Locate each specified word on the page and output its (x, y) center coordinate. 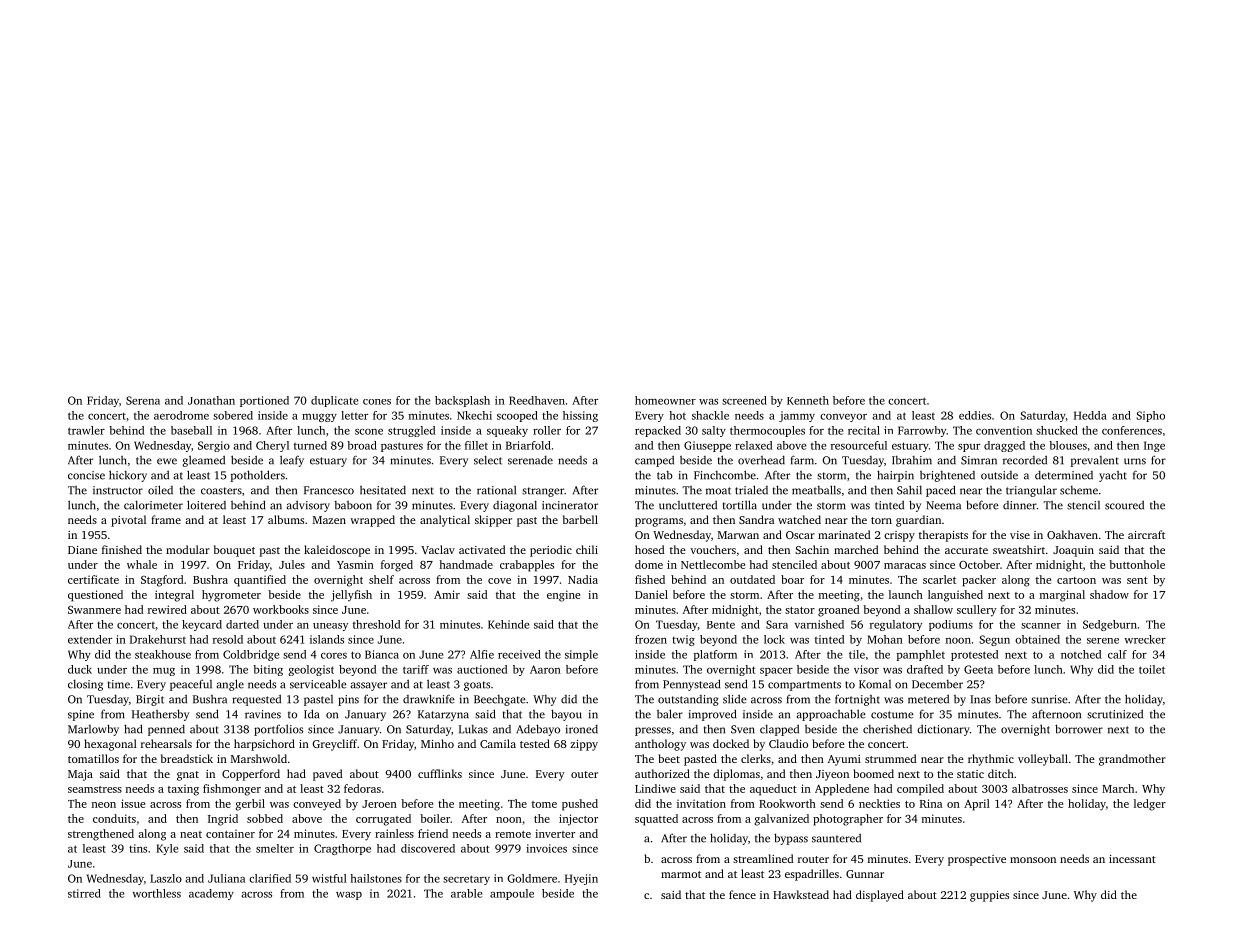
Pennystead (691, 685)
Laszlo (166, 878)
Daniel (651, 594)
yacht (1113, 476)
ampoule (512, 894)
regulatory (896, 625)
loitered (206, 505)
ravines (263, 714)
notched (1081, 654)
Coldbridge (251, 655)
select (488, 460)
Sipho (1150, 416)
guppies (989, 896)
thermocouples (767, 431)
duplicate (334, 401)
